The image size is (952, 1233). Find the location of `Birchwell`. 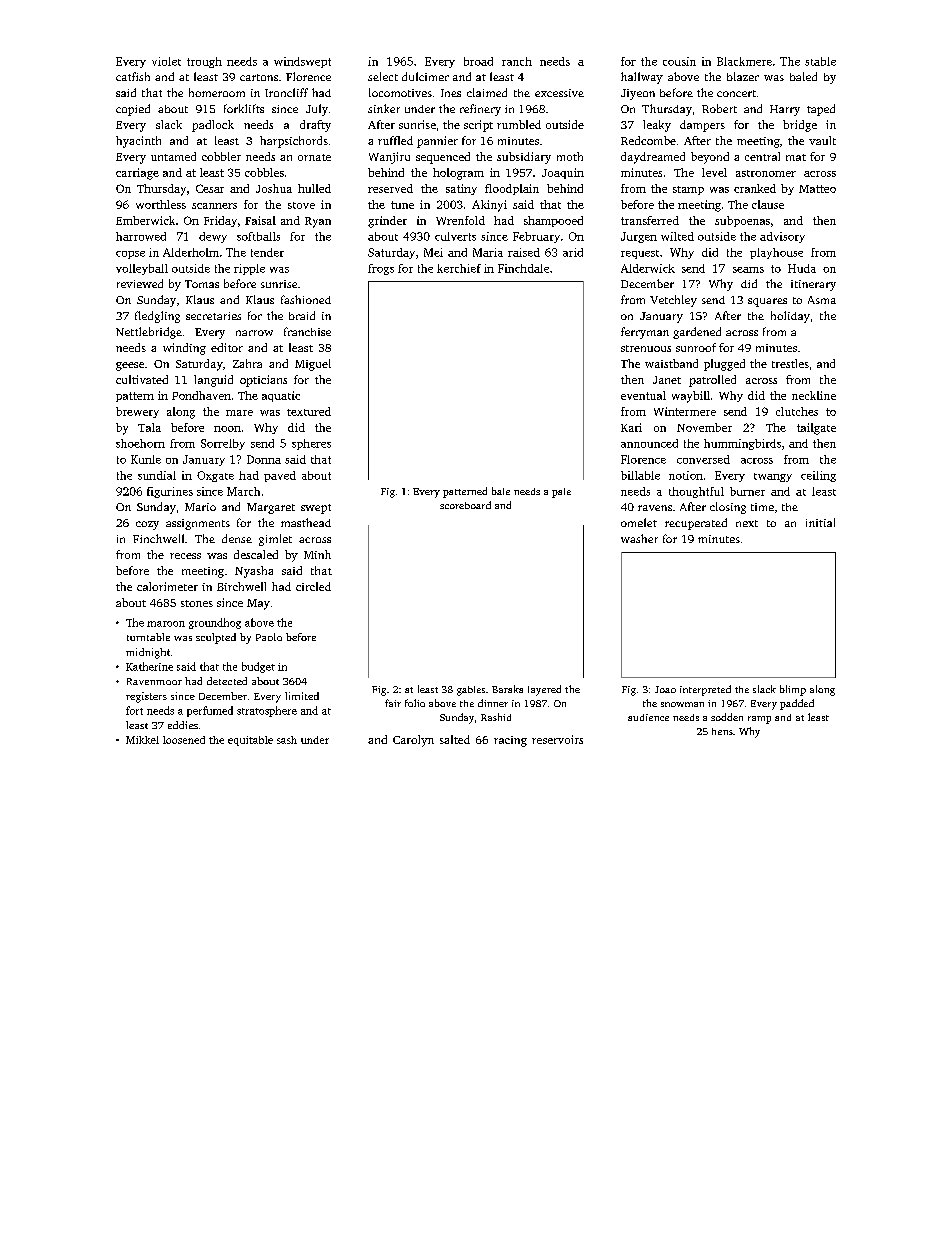

Birchwell is located at coordinates (241, 586).
